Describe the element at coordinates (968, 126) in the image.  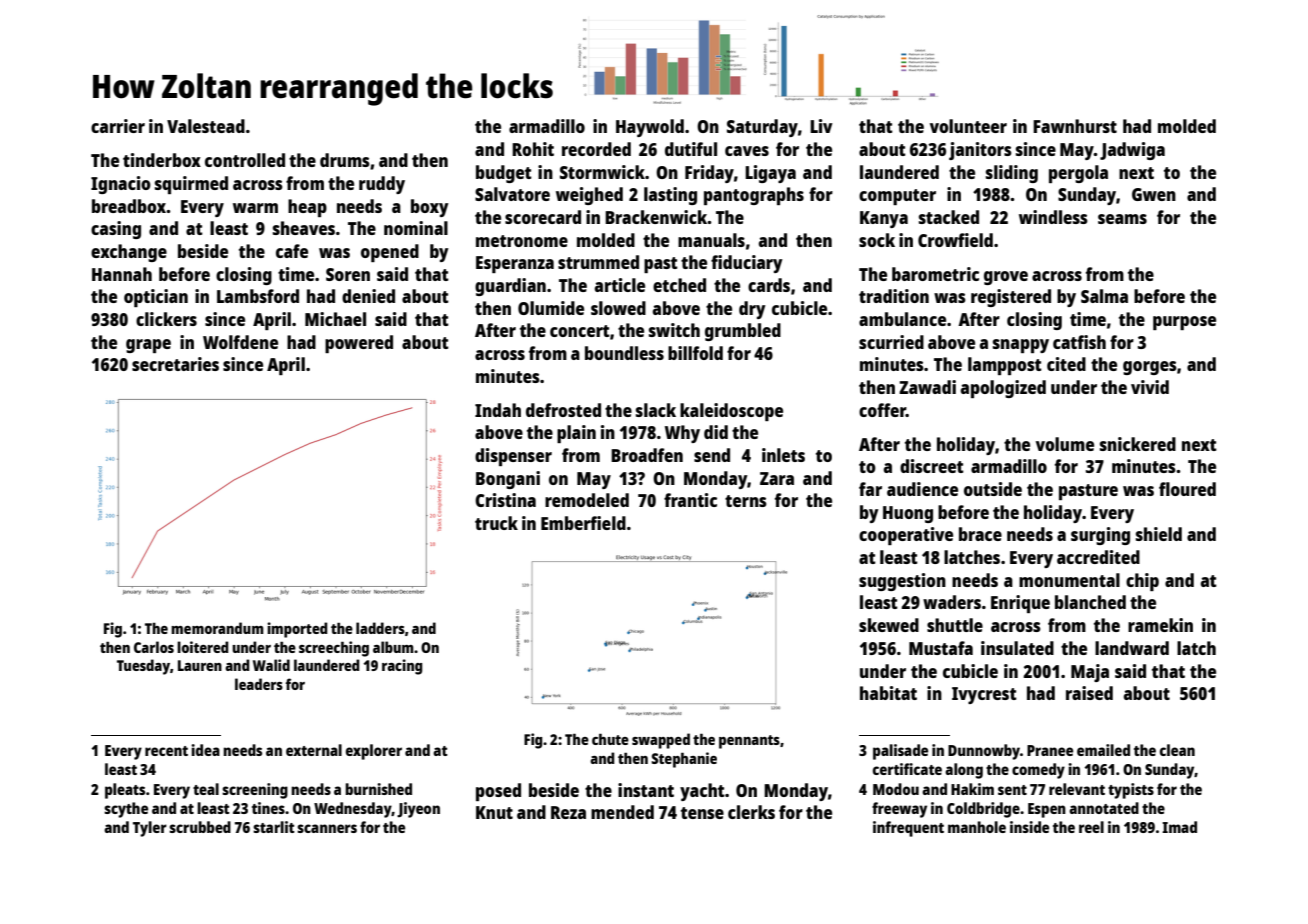
I see `volunteer` at that location.
